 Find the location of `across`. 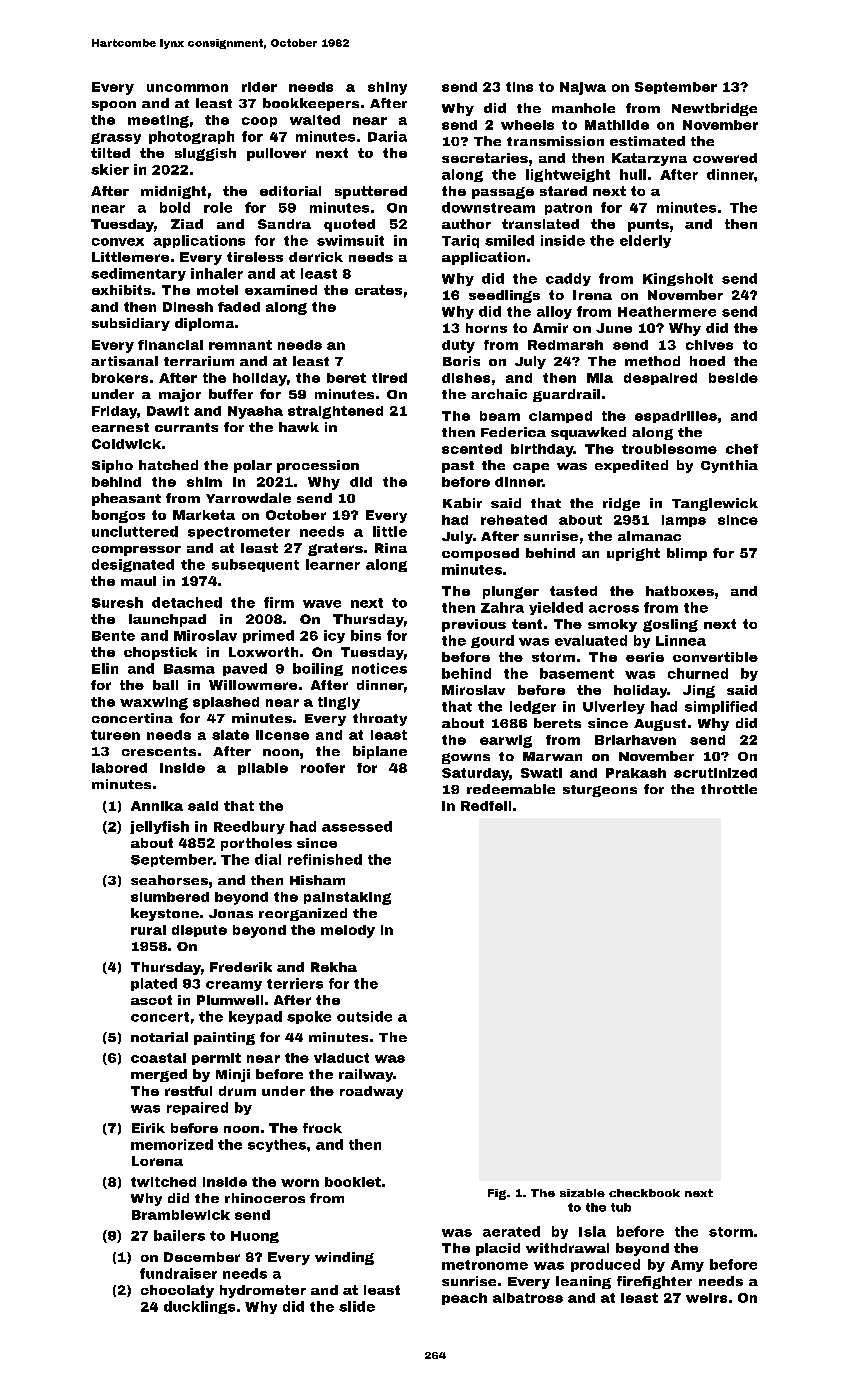

across is located at coordinates (614, 609).
